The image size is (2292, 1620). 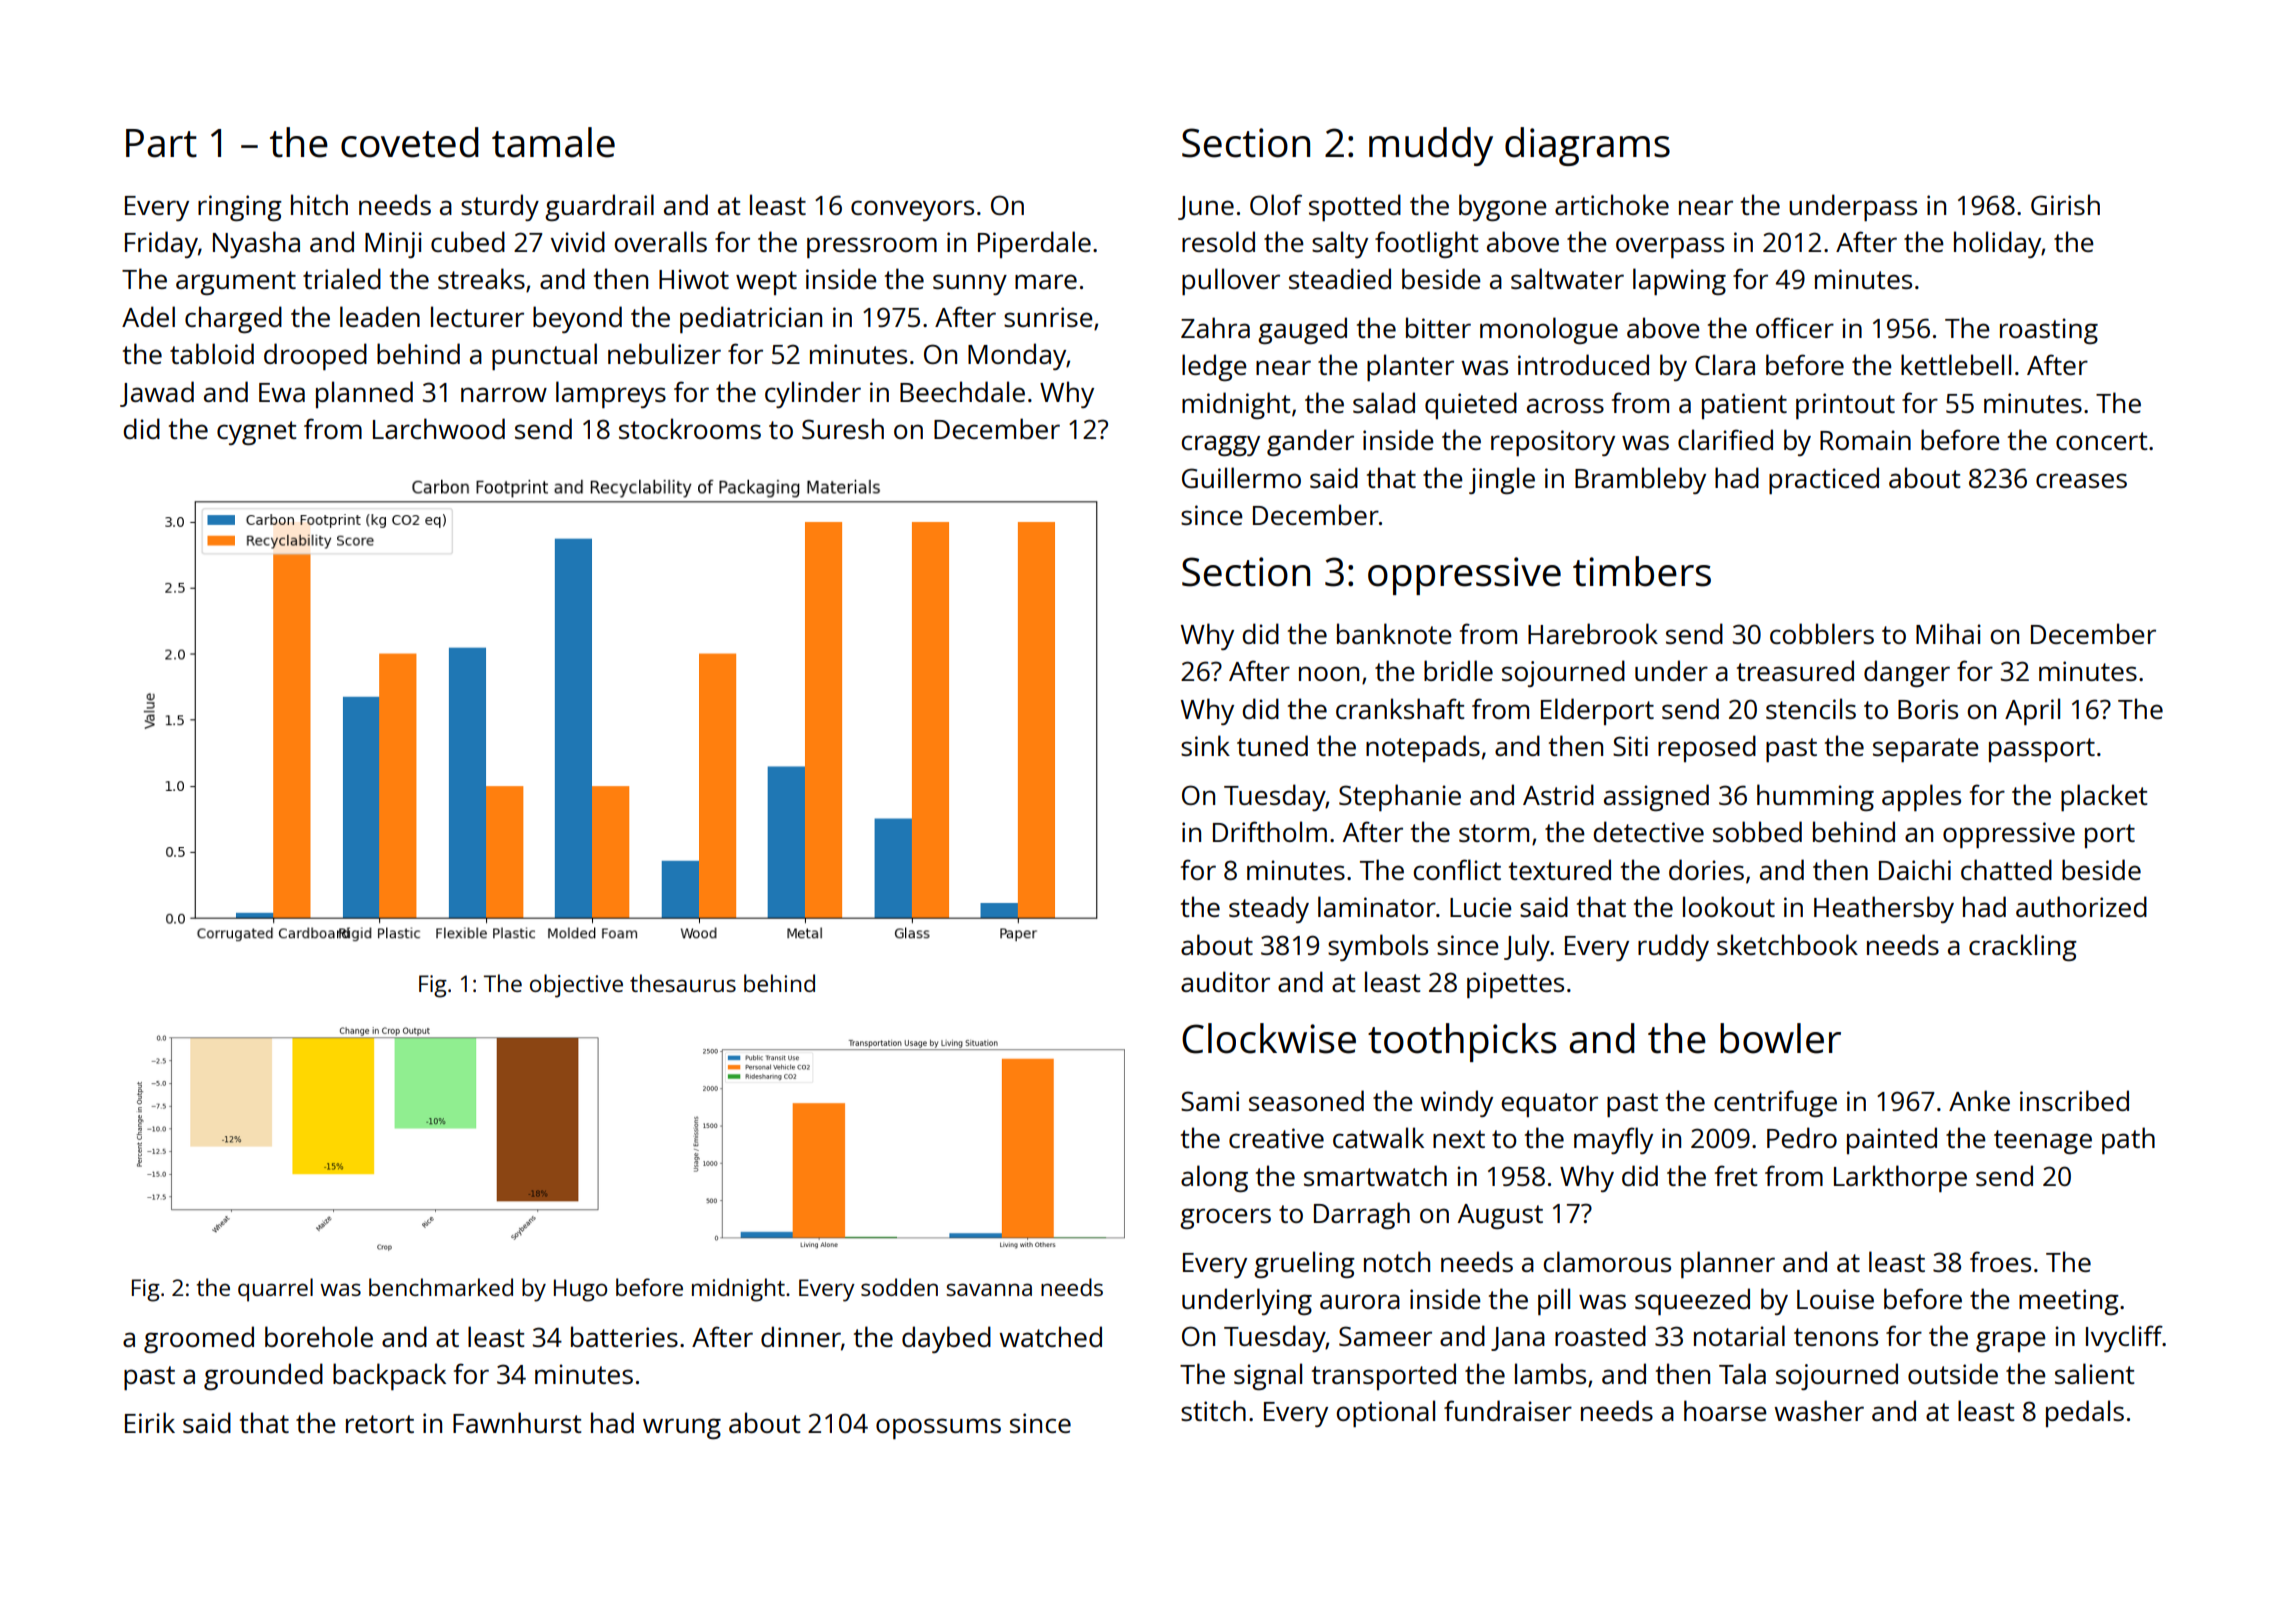 What do you see at coordinates (150, 1422) in the image?
I see `Eirik` at bounding box center [150, 1422].
